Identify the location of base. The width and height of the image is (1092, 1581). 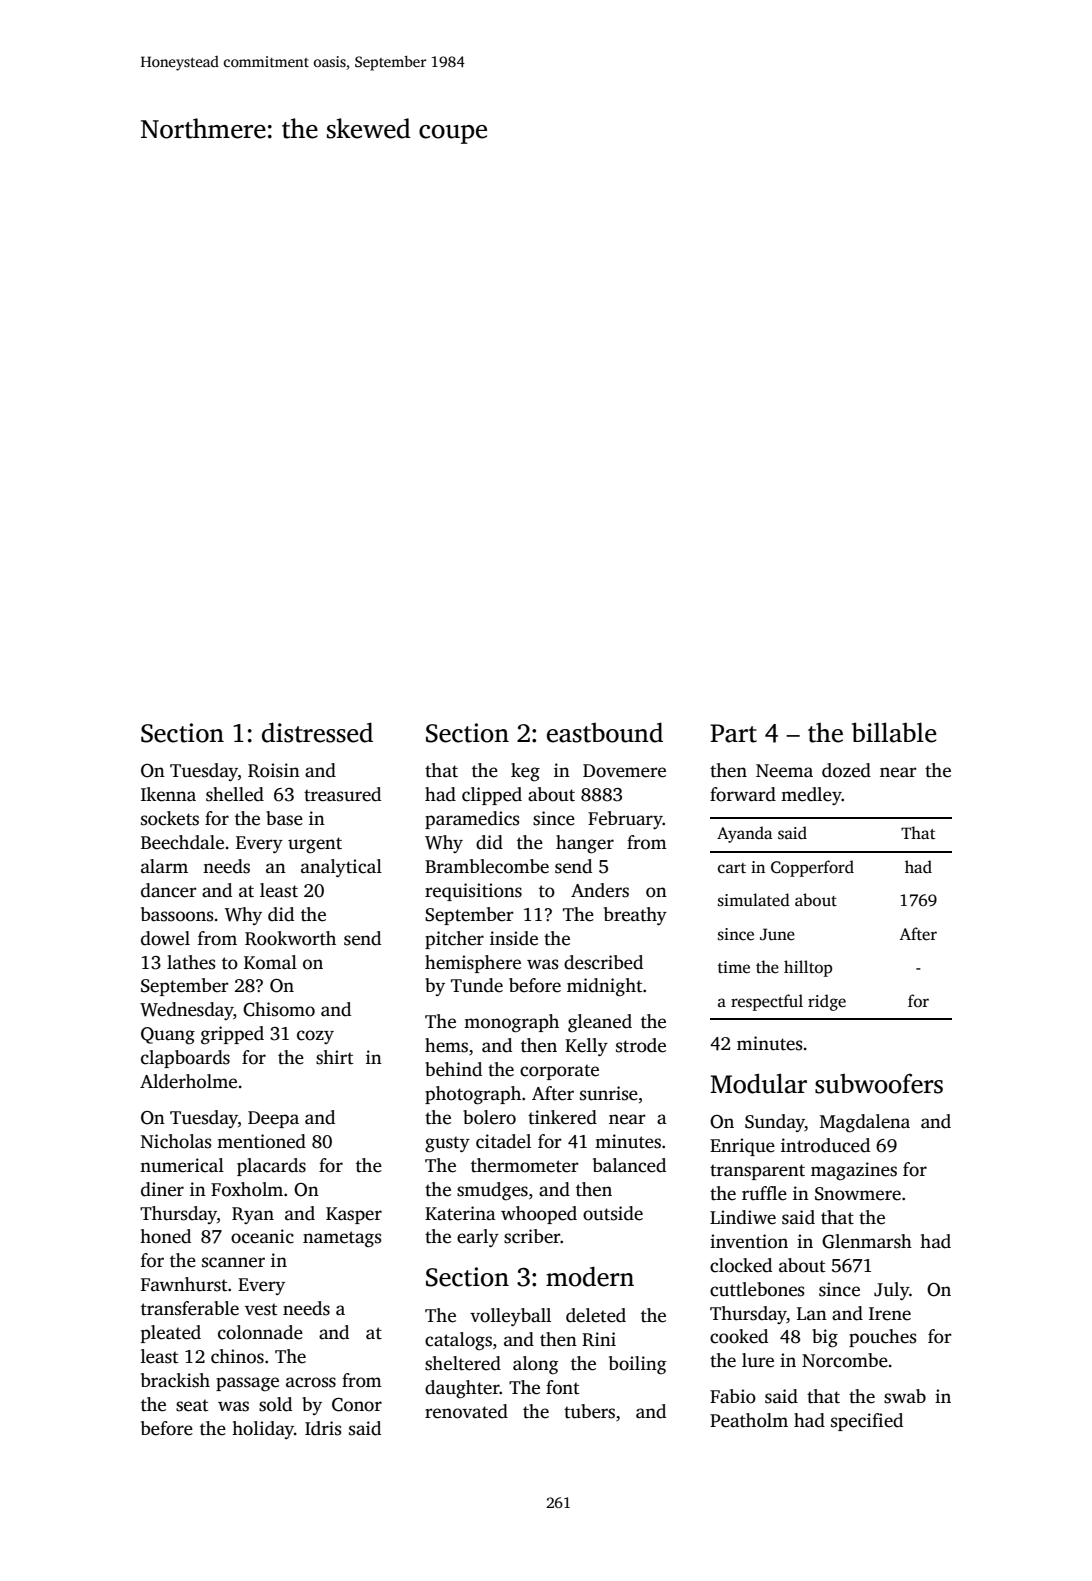
(284, 818).
